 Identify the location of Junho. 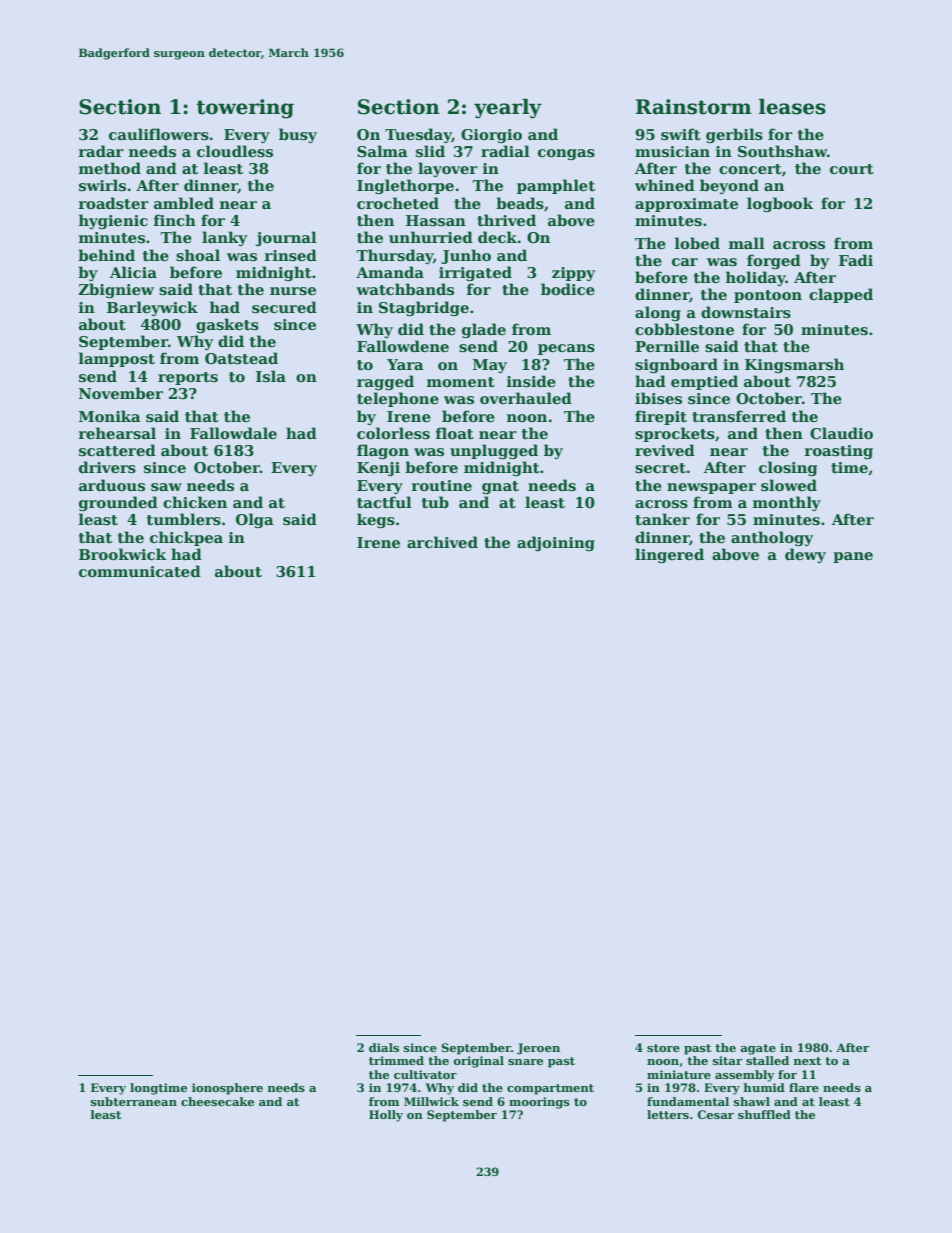
(466, 256).
